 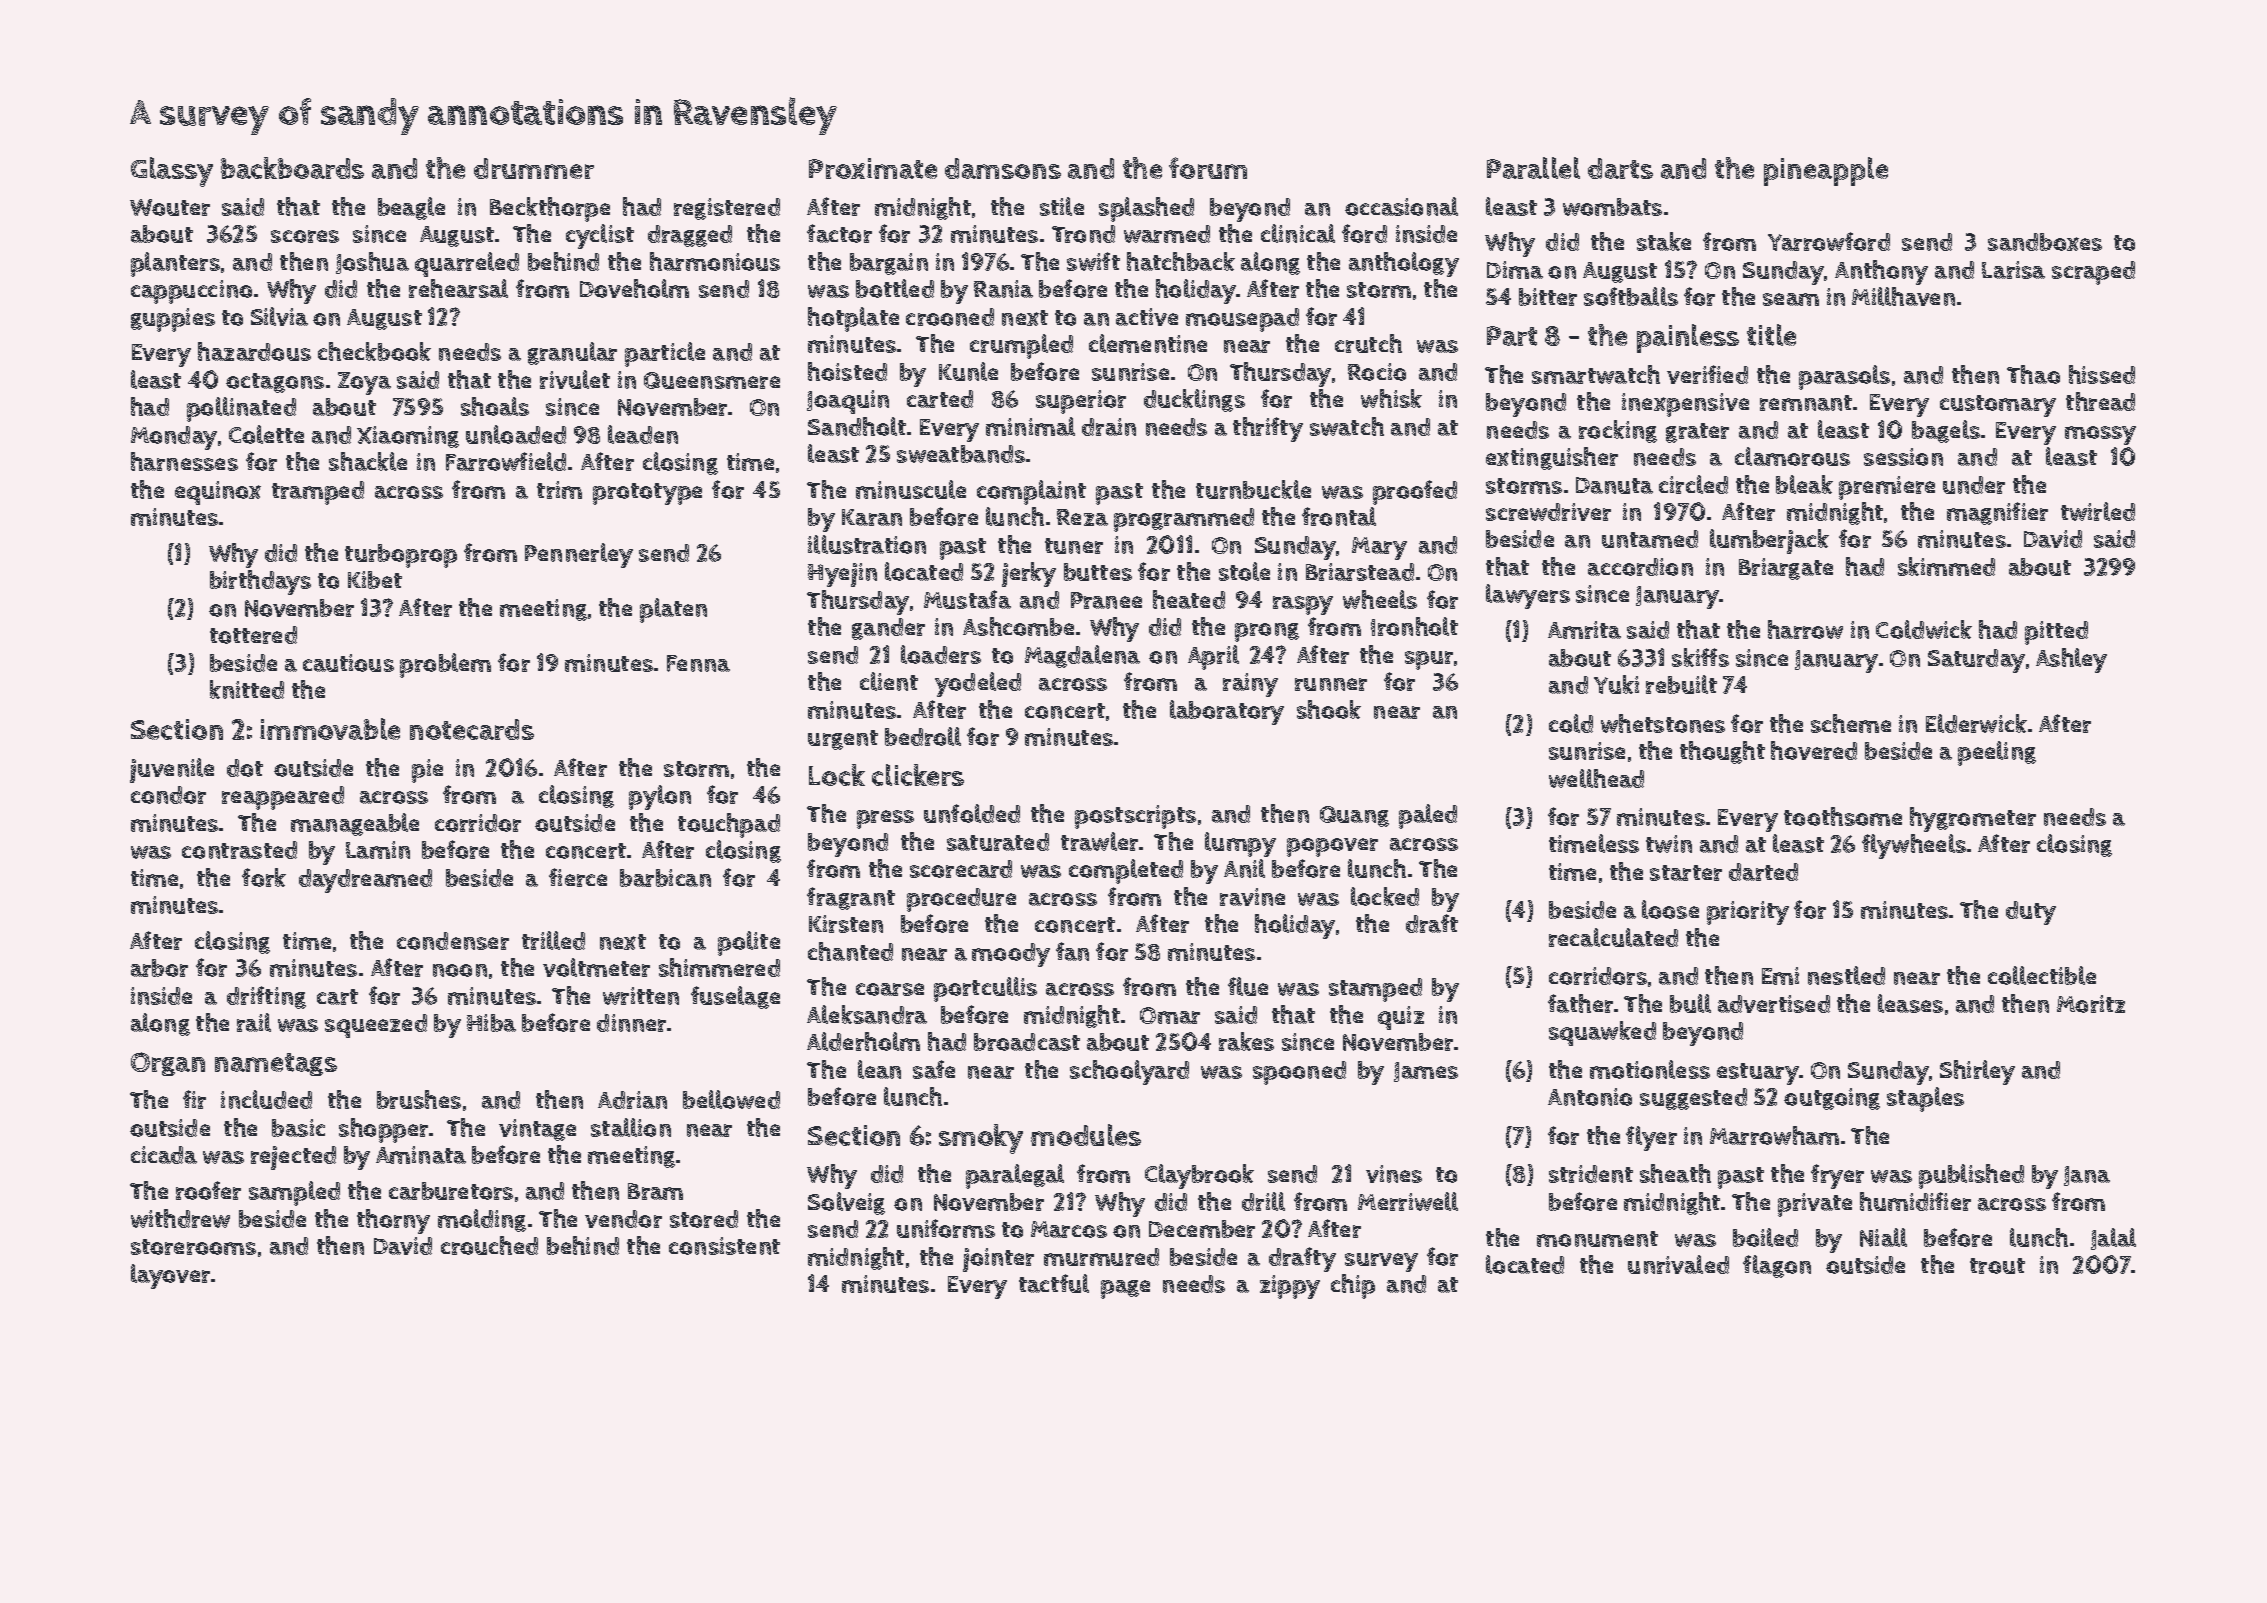 What do you see at coordinates (1099, 841) in the page?
I see `trawler` at bounding box center [1099, 841].
